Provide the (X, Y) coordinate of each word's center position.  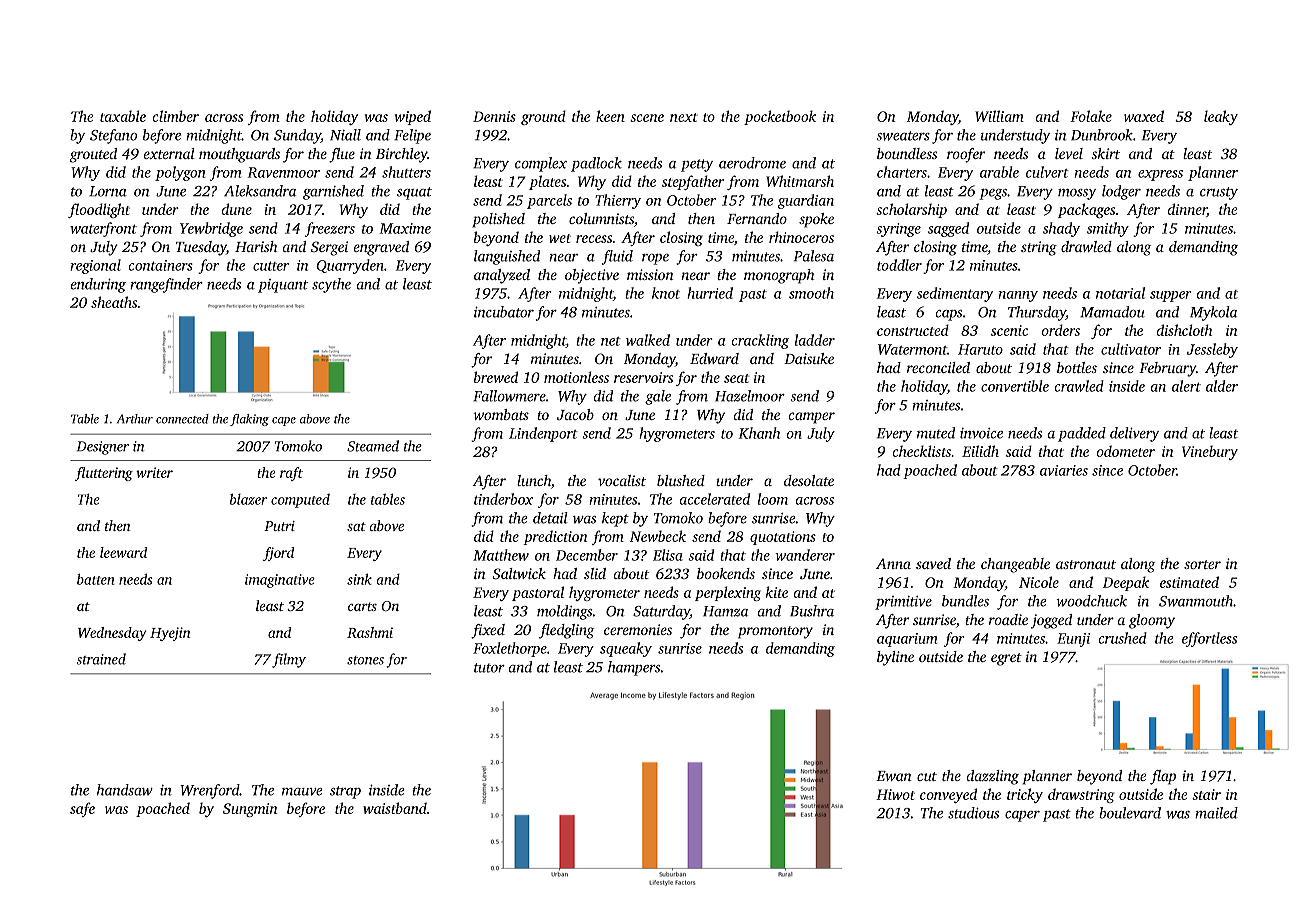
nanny (1018, 296)
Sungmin (250, 810)
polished (498, 220)
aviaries (1064, 470)
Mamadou (1112, 312)
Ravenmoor (284, 172)
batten (95, 579)
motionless (576, 377)
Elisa (668, 555)
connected (182, 419)
